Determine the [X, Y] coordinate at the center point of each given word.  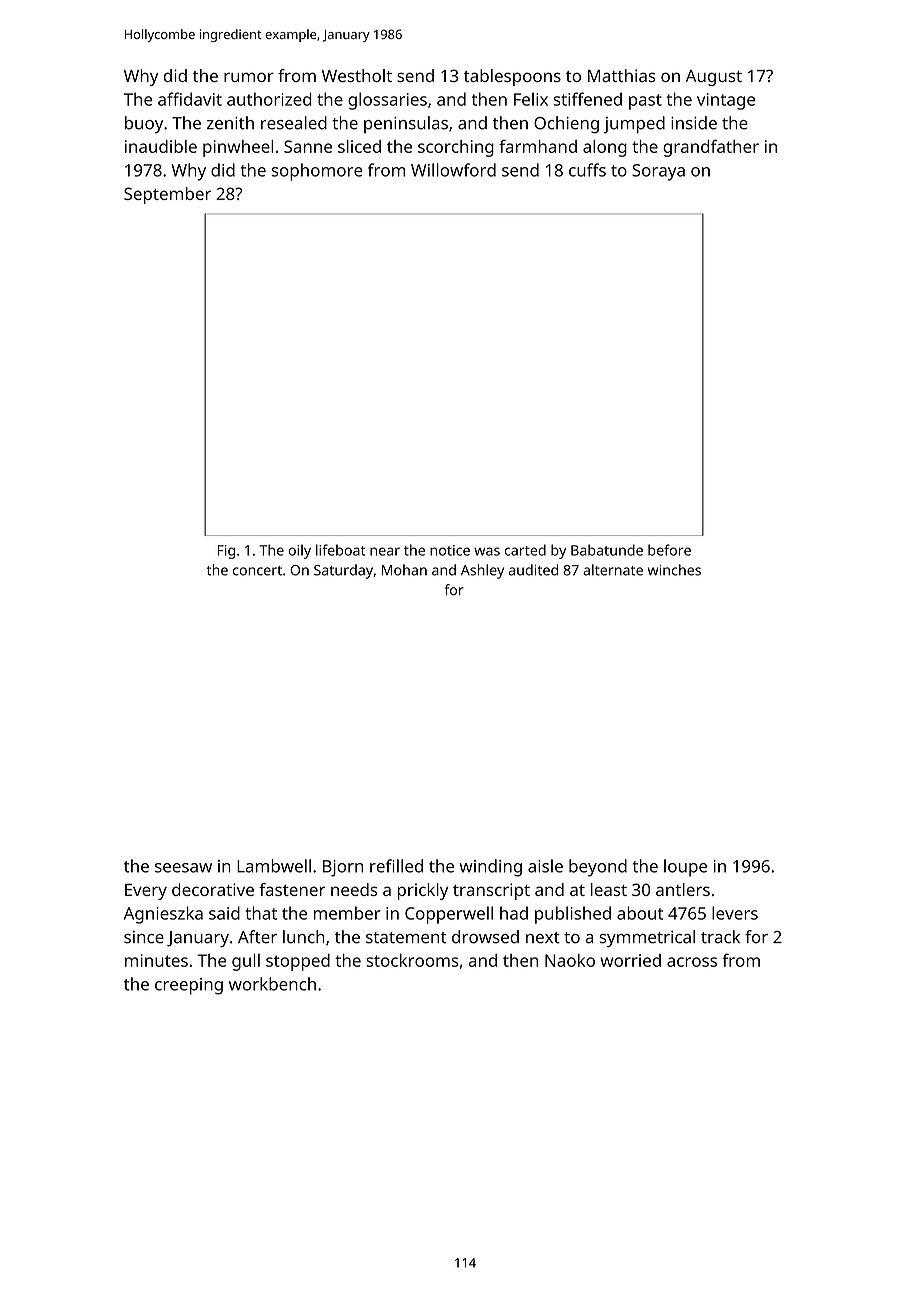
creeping [189, 986]
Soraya [658, 172]
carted [525, 550]
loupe [685, 868]
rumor [249, 77]
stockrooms [412, 960]
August [714, 78]
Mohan [404, 570]
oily [299, 551]
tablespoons [512, 77]
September [167, 195]
